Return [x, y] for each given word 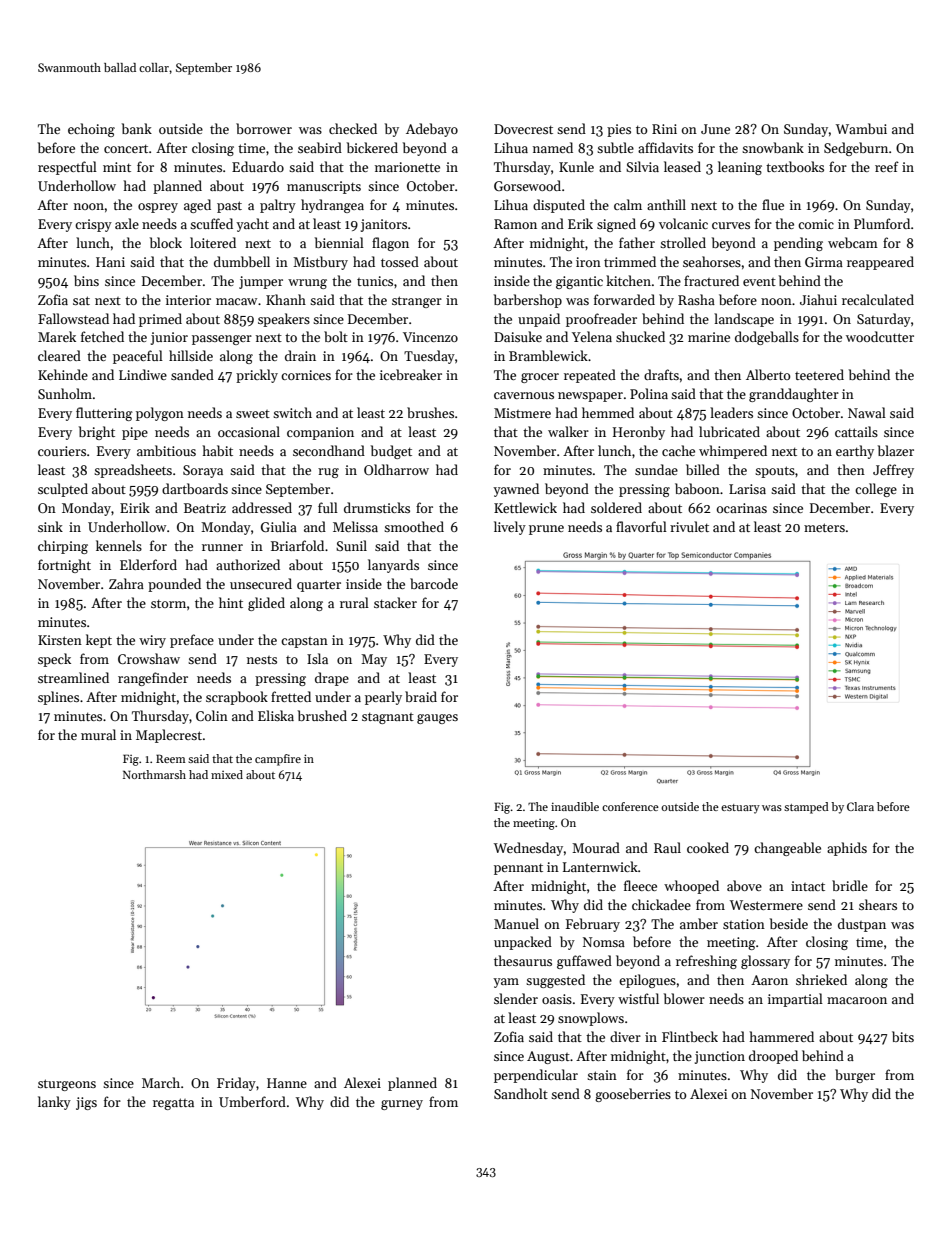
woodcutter [880, 336]
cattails [856, 431]
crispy [93, 225]
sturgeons [67, 1085]
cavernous [524, 395]
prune [546, 530]
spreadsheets [133, 471]
